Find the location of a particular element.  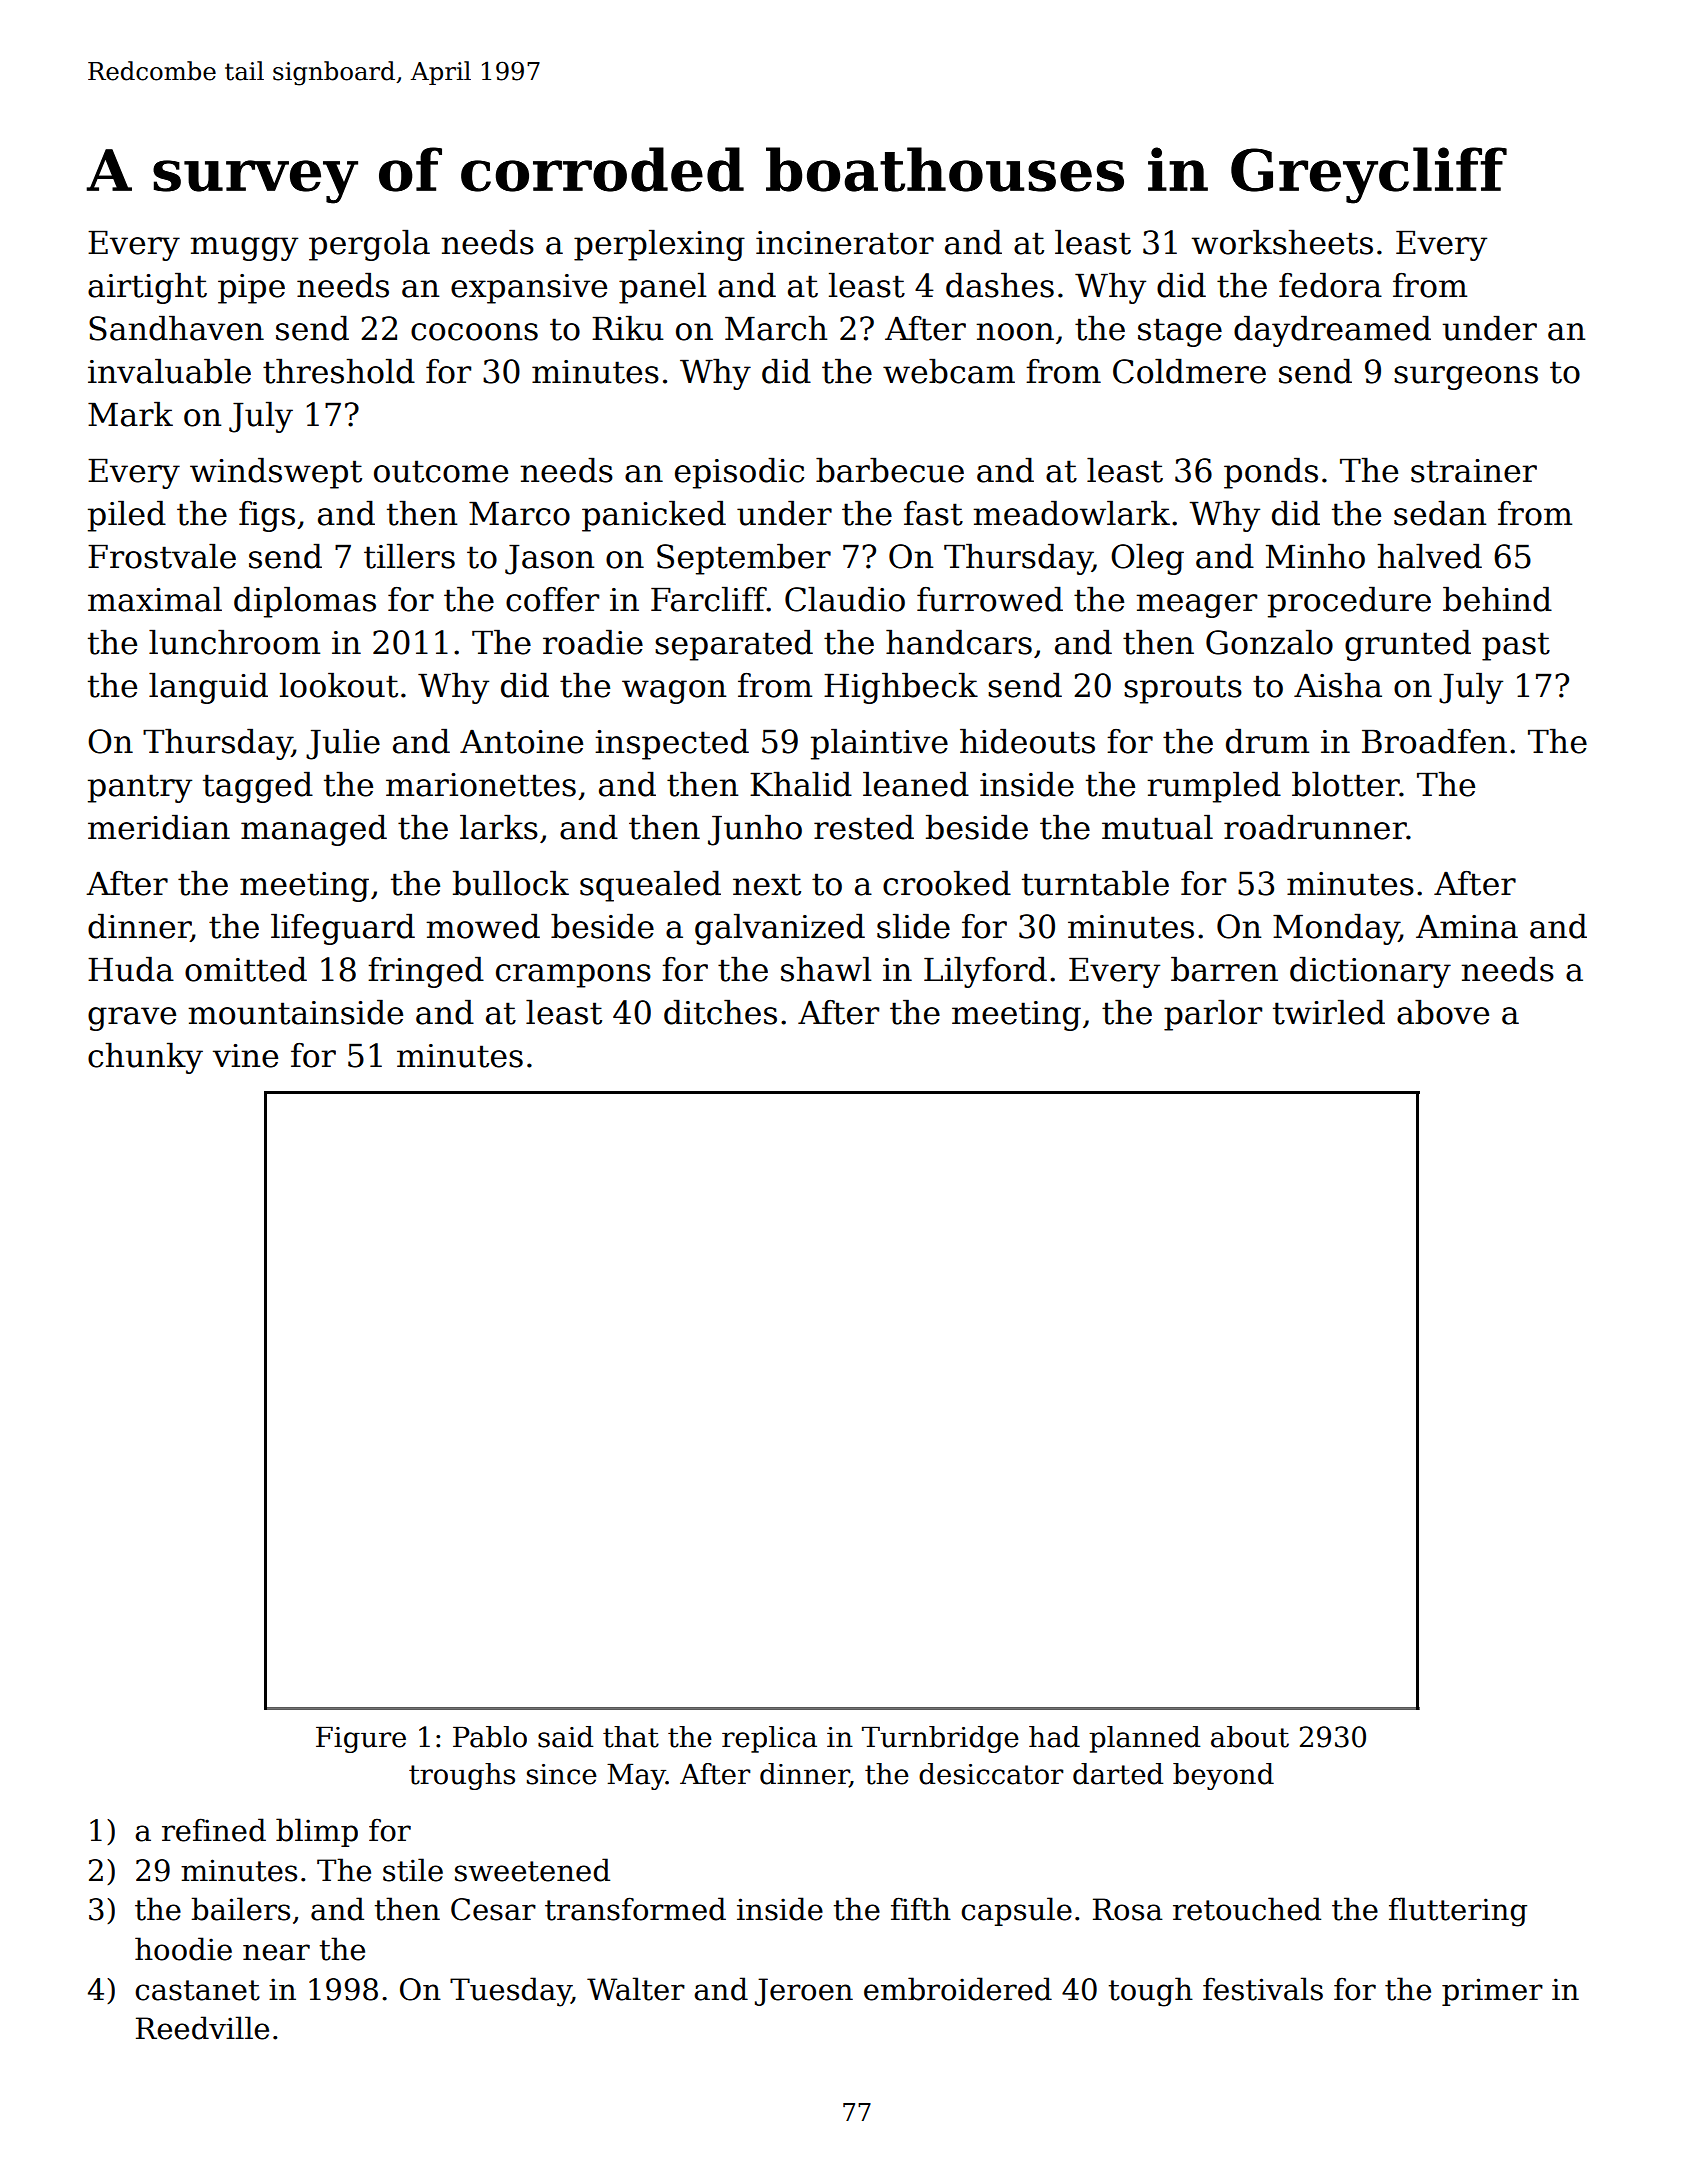

vine is located at coordinates (245, 1056).
